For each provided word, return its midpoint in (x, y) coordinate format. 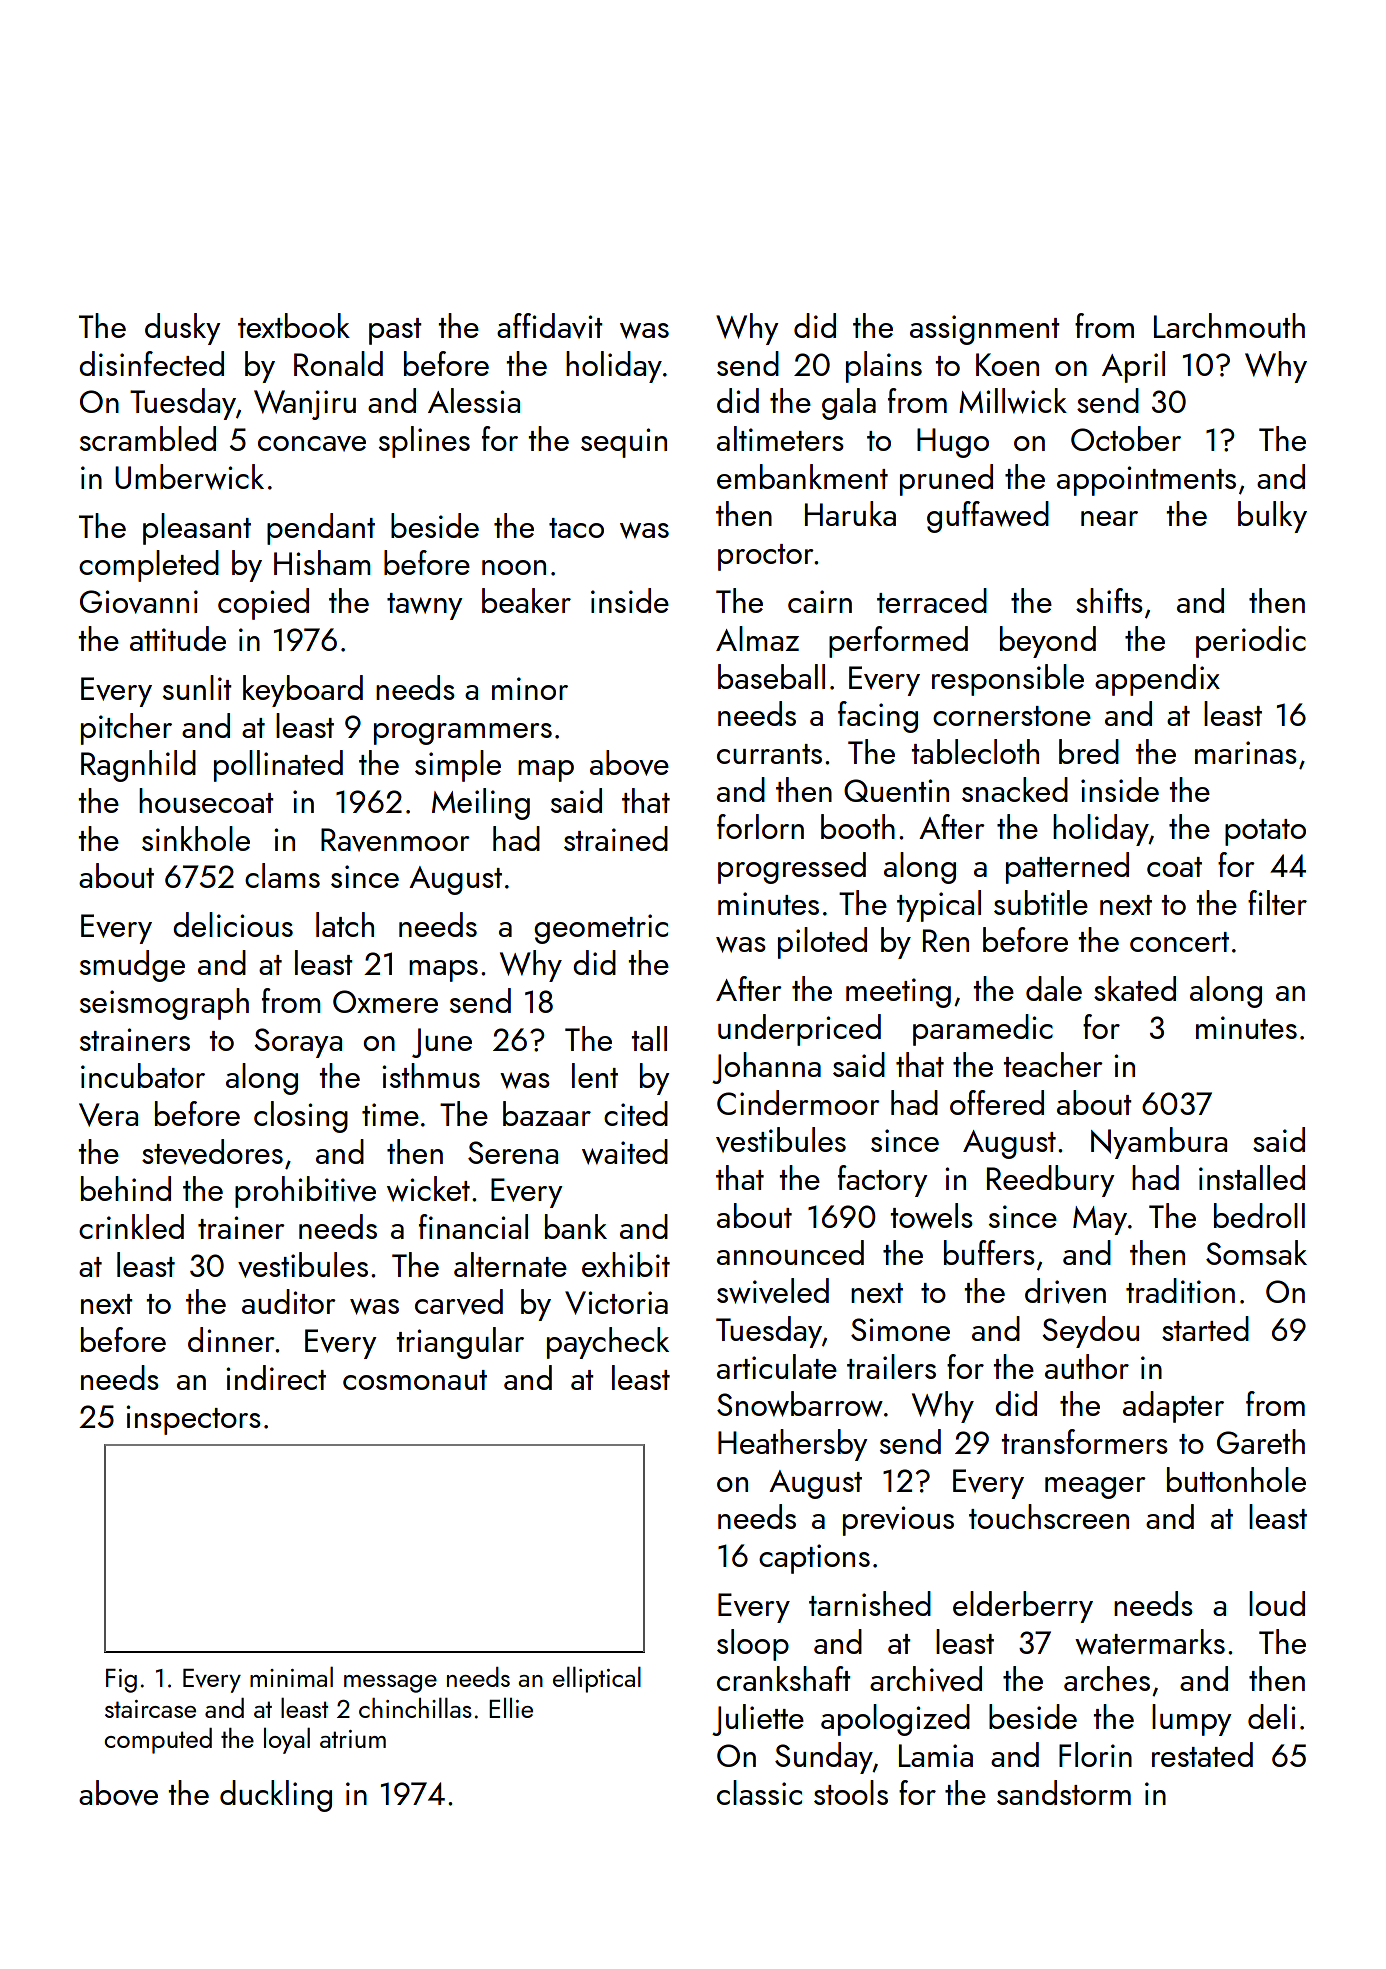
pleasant (197, 529)
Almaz (757, 638)
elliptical (597, 1680)
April (1133, 367)
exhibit (626, 1264)
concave (312, 444)
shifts (1109, 600)
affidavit (550, 326)
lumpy (1192, 1720)
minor (530, 688)
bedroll (1259, 1215)
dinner (231, 1339)
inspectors (193, 1420)
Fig (121, 1681)
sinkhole (196, 838)
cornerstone (1012, 716)
